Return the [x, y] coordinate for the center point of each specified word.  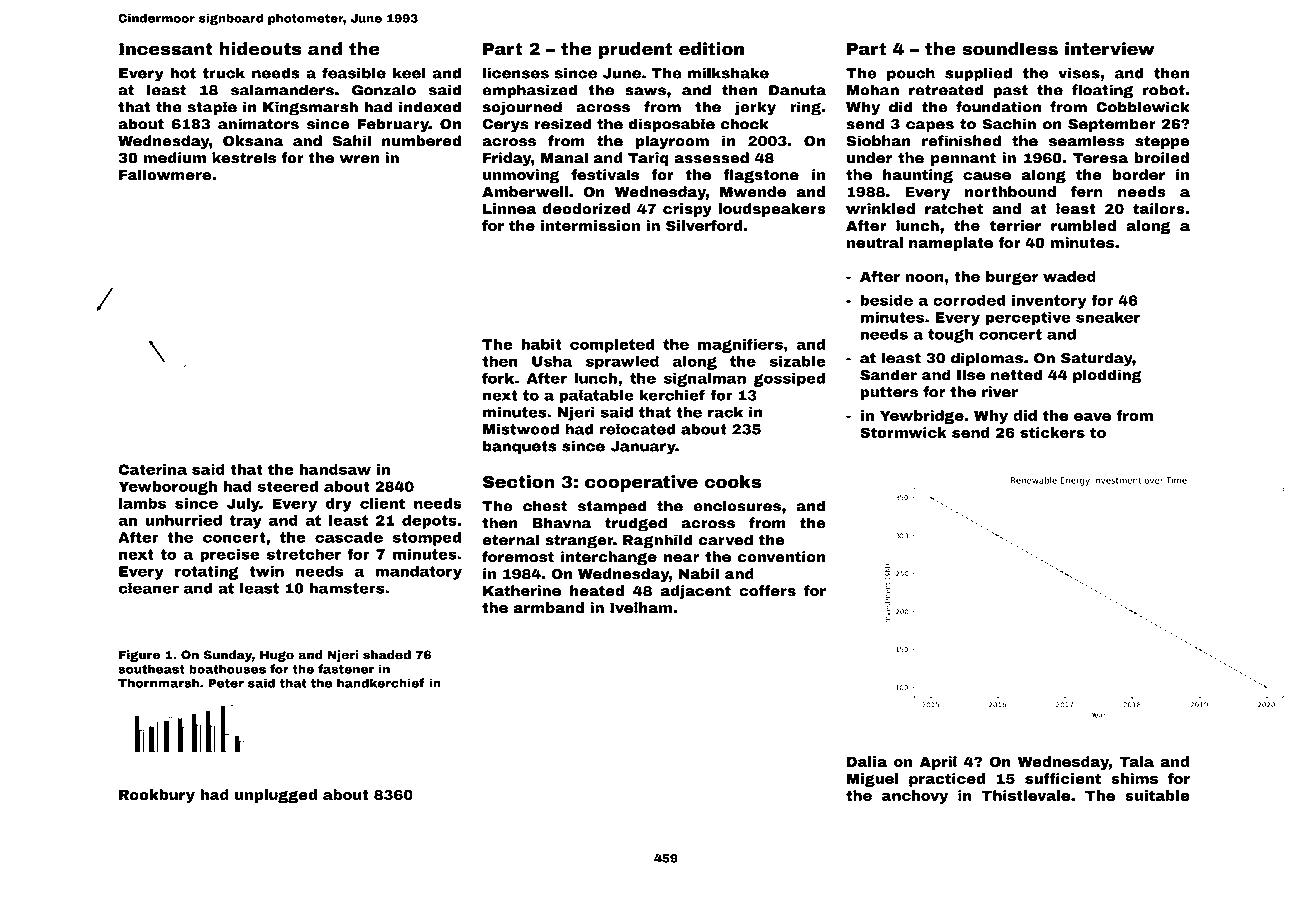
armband [548, 607]
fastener [346, 669]
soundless [1010, 49]
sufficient [1063, 778]
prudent [636, 50]
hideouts [261, 49]
